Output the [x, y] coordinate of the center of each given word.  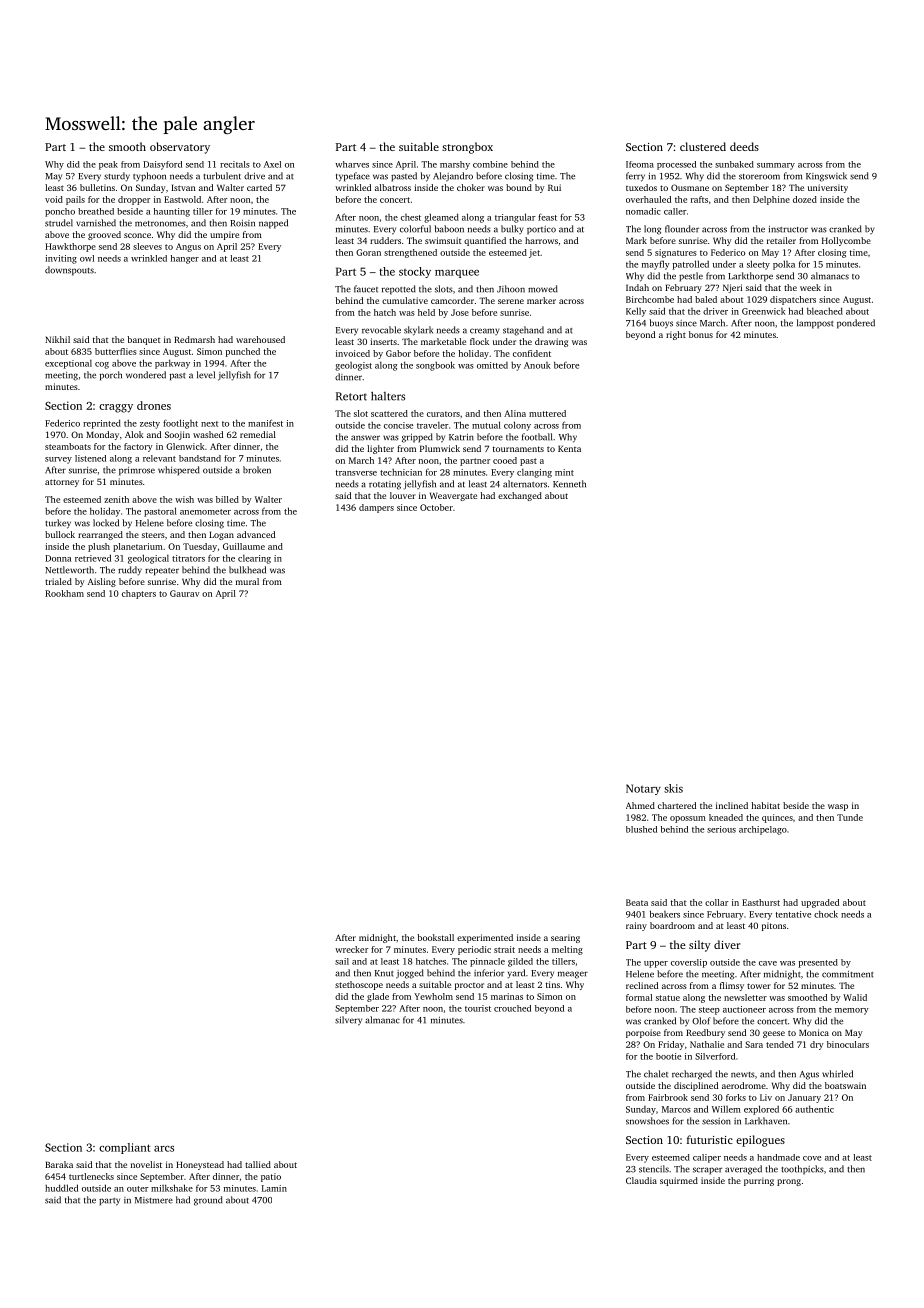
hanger [185, 259]
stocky [415, 272]
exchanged [520, 496]
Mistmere [154, 1200]
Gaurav [184, 593]
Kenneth [569, 484]
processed [676, 165]
